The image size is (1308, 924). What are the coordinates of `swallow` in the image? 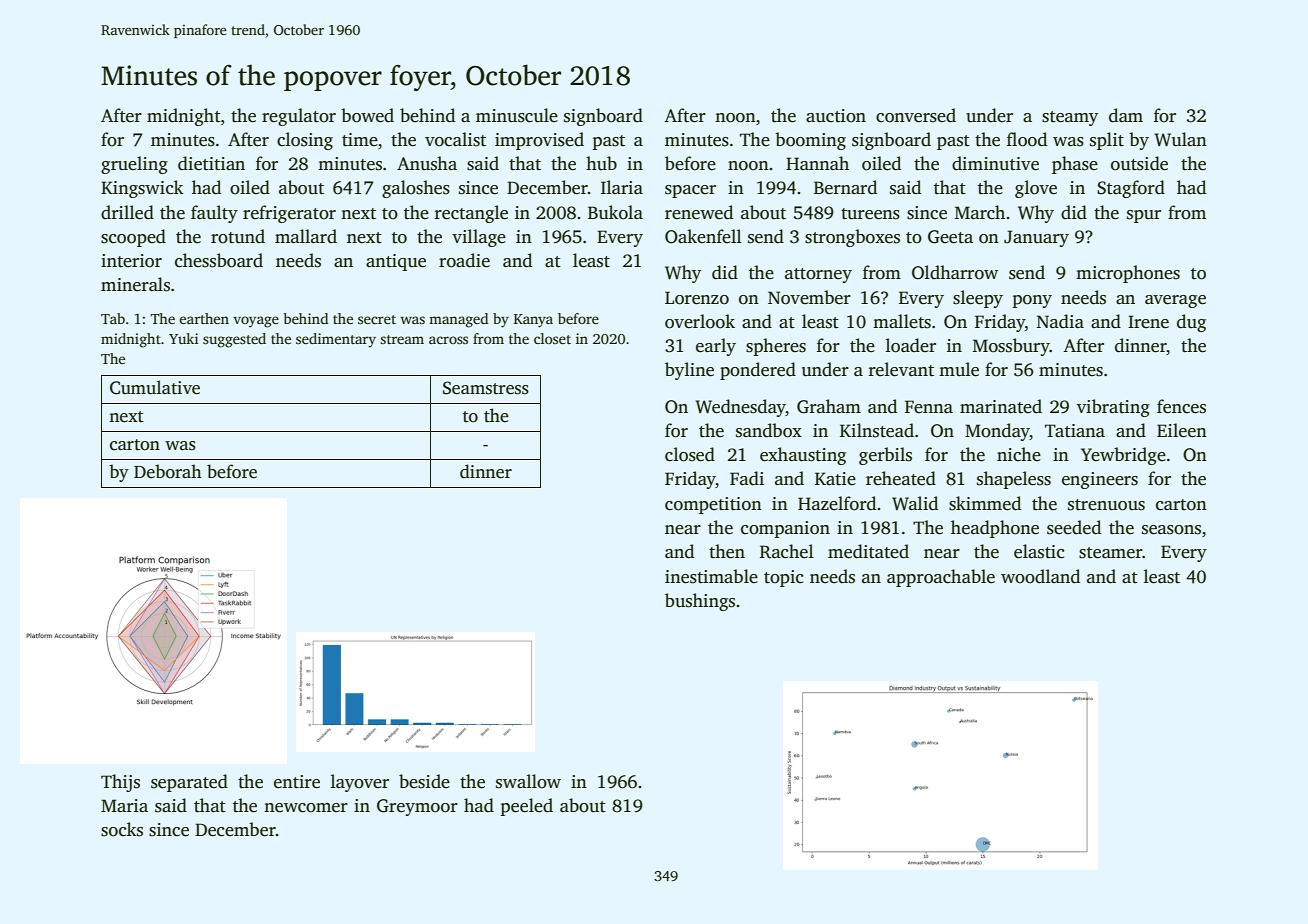 It's located at (528, 781).
